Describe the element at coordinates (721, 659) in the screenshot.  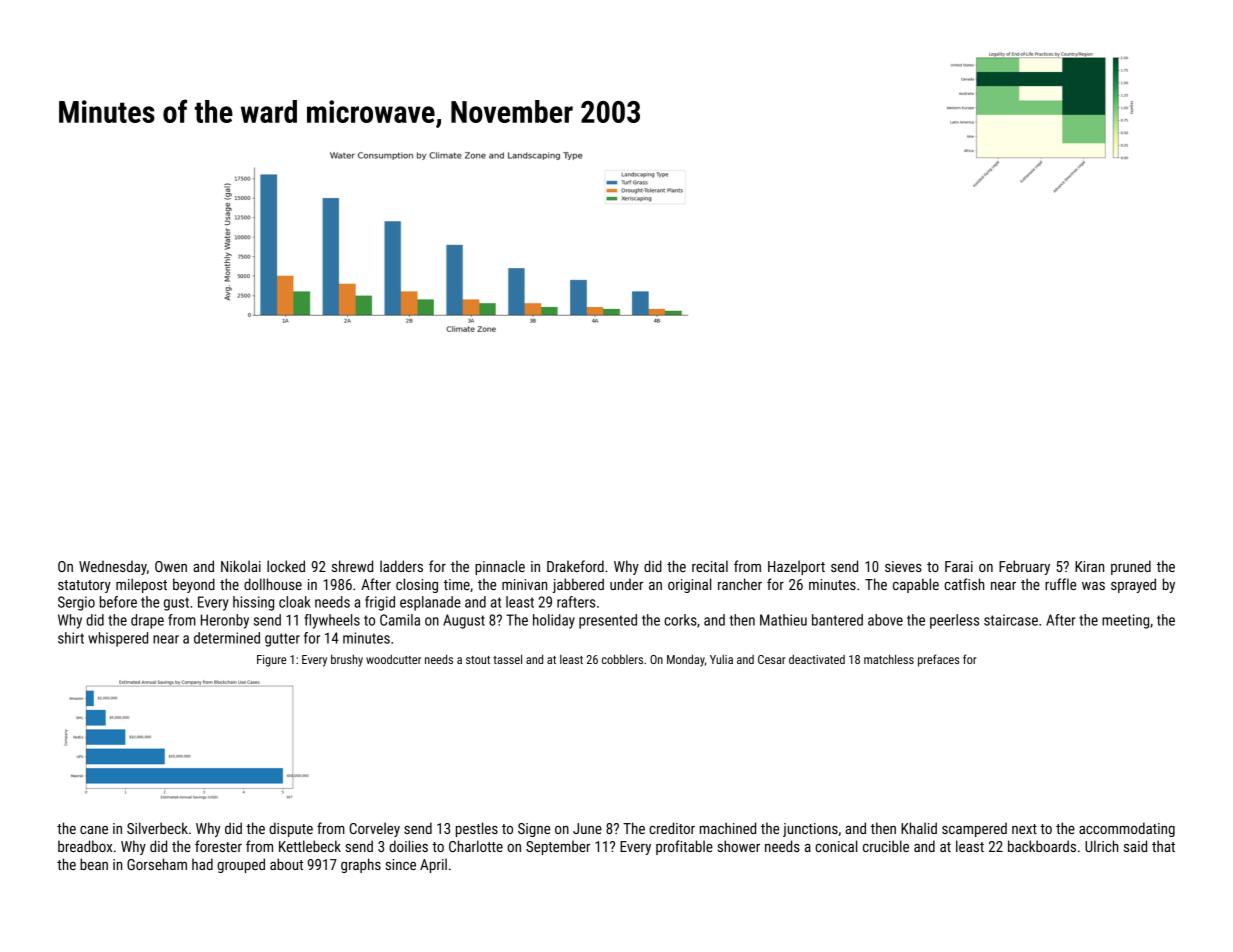
I see `Yulia` at that location.
